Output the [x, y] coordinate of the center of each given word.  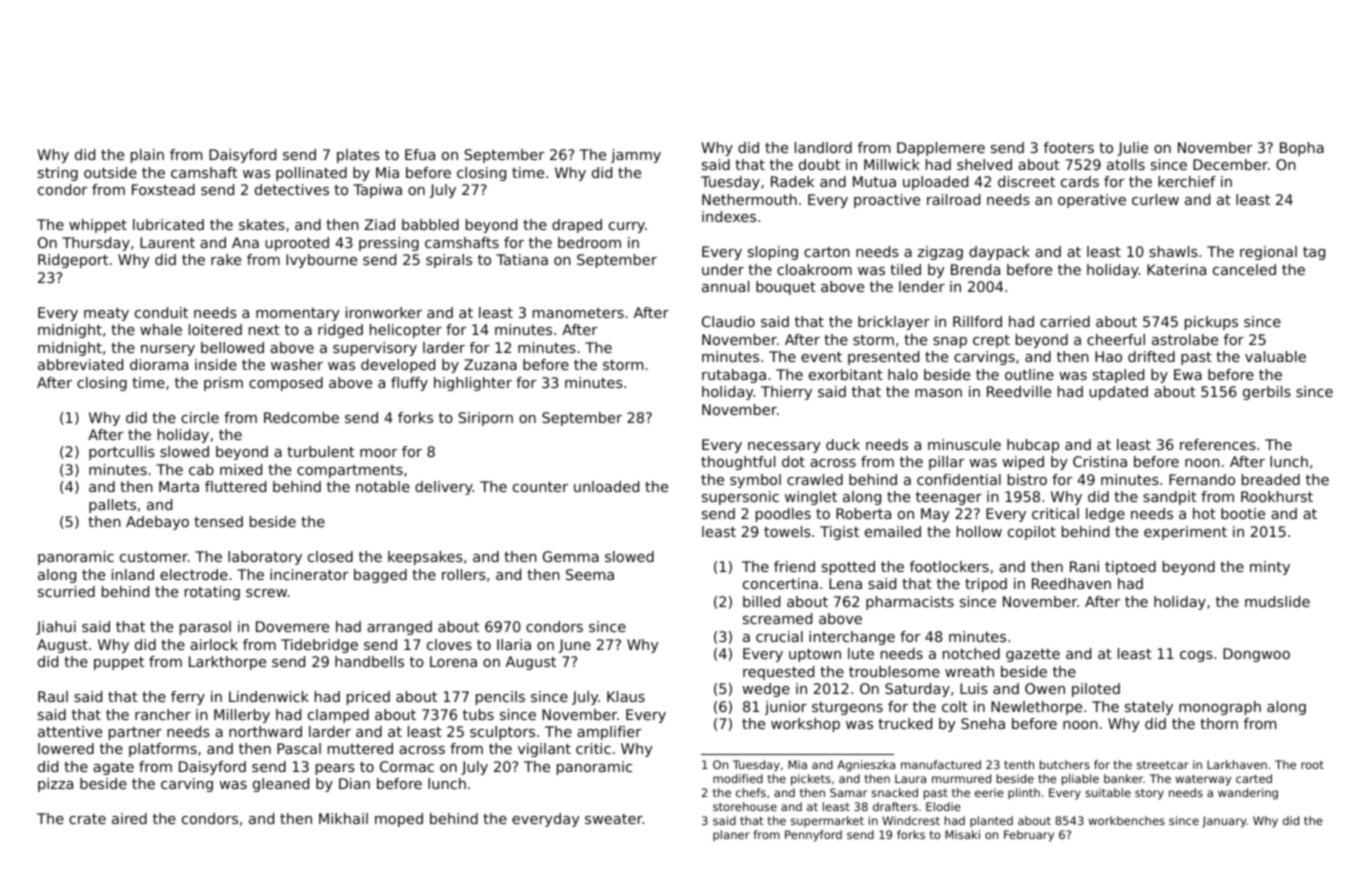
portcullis [122, 453]
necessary [784, 447]
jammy [636, 156]
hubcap [1033, 446]
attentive [70, 731]
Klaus [626, 696]
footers [1069, 147]
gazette [1033, 655]
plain [147, 156]
